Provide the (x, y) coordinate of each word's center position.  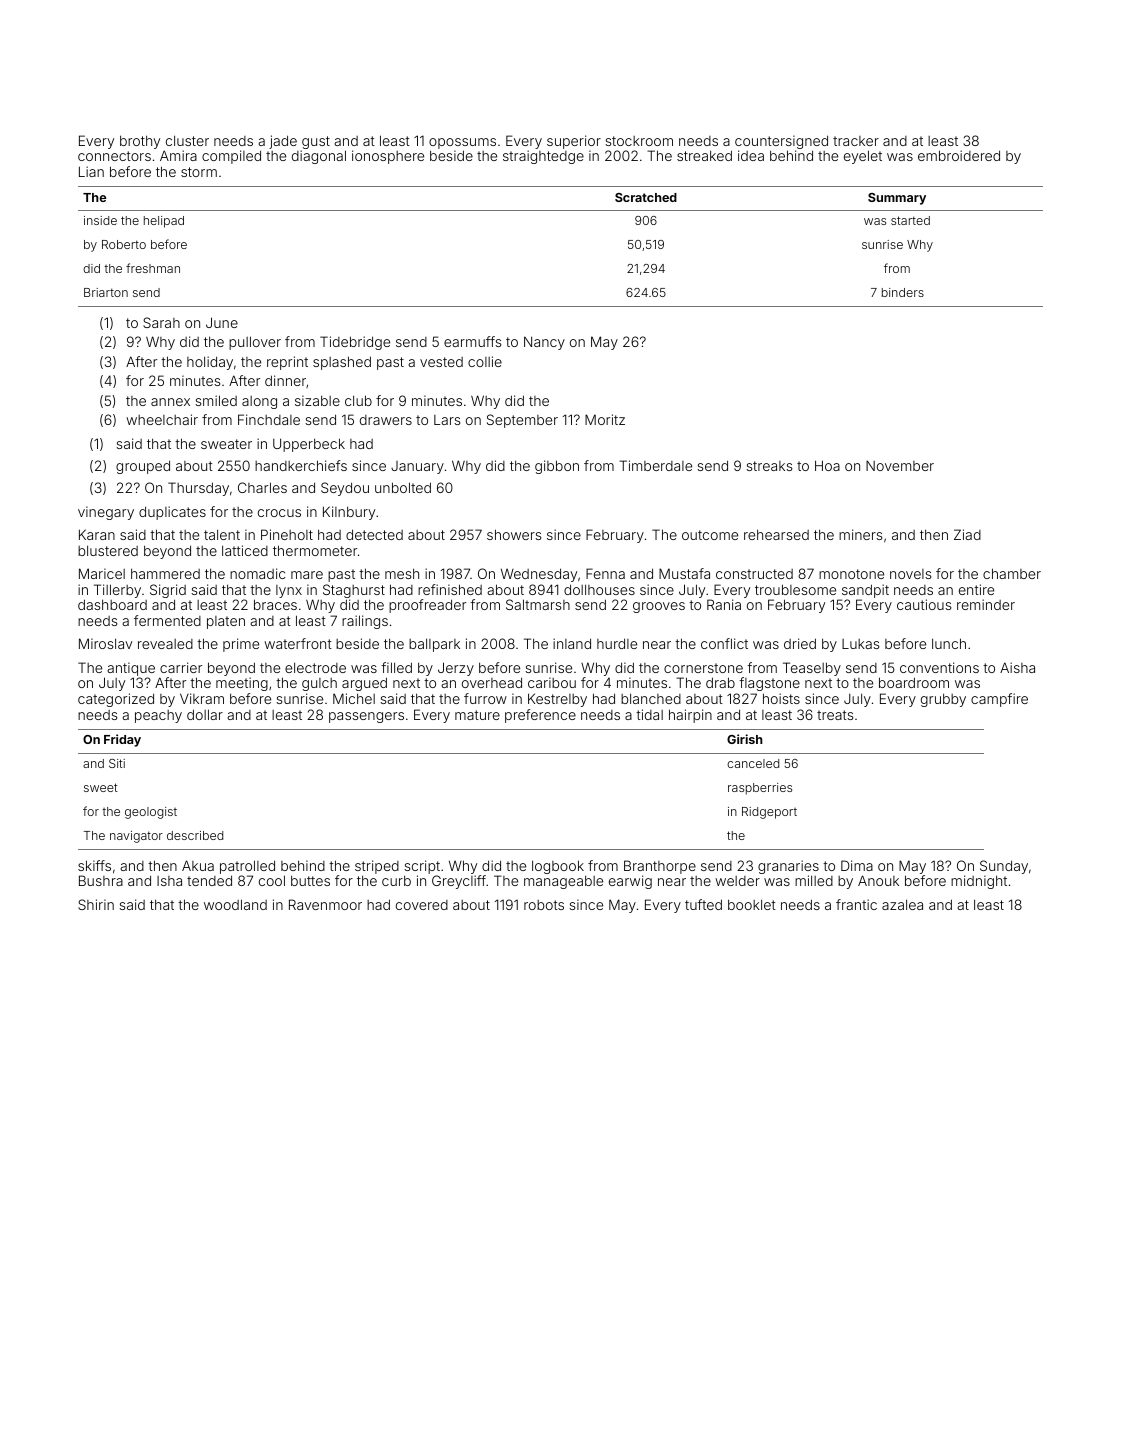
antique (131, 669)
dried (800, 643)
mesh (402, 573)
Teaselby (812, 669)
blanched (651, 698)
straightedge (543, 157)
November (900, 465)
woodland (235, 904)
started (910, 220)
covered (422, 905)
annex (170, 402)
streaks (769, 466)
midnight (979, 882)
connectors (114, 156)
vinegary (106, 513)
